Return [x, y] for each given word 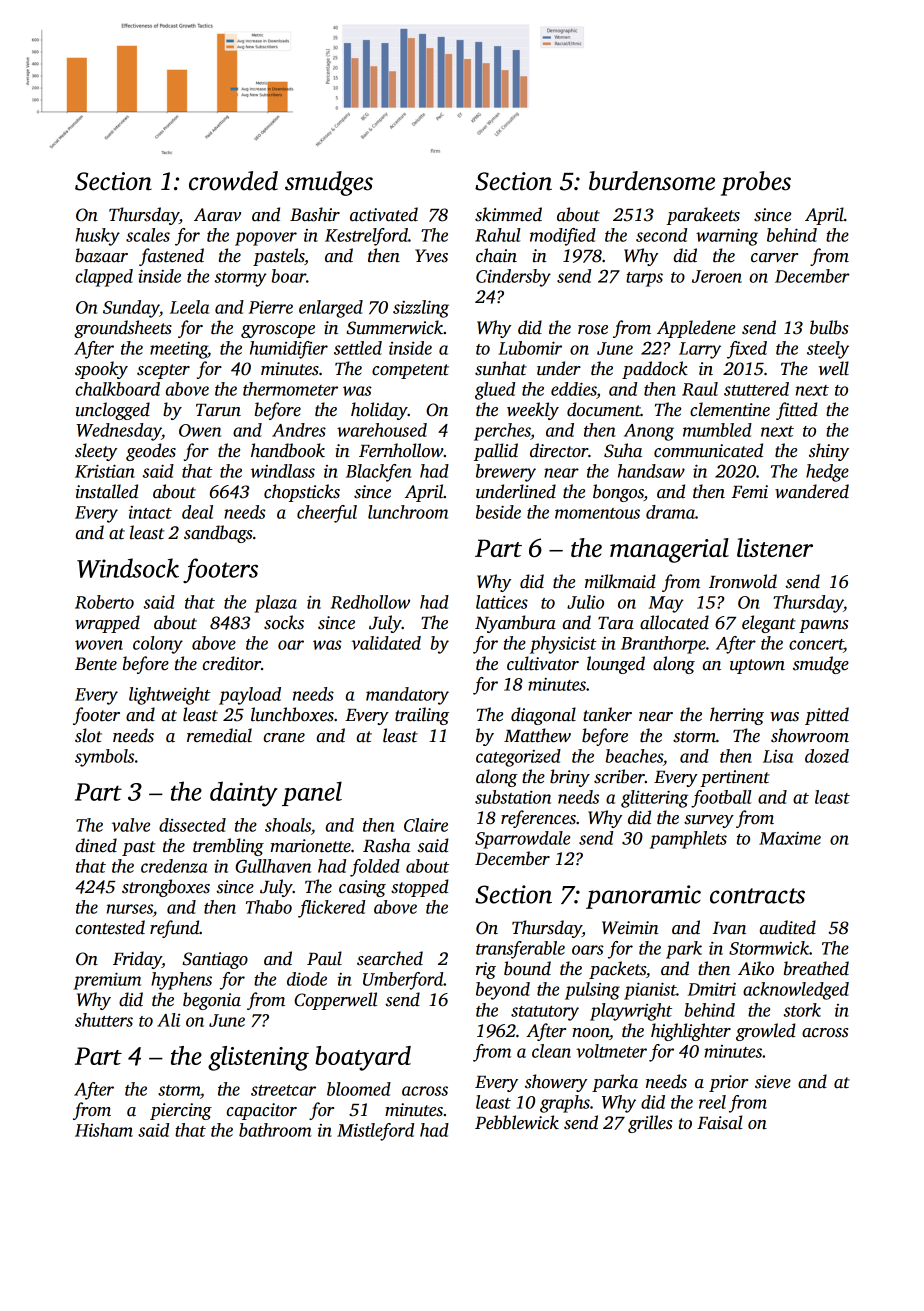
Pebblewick [517, 1122]
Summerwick [395, 327]
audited [788, 927]
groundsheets [123, 329]
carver [774, 258]
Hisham [104, 1130]
